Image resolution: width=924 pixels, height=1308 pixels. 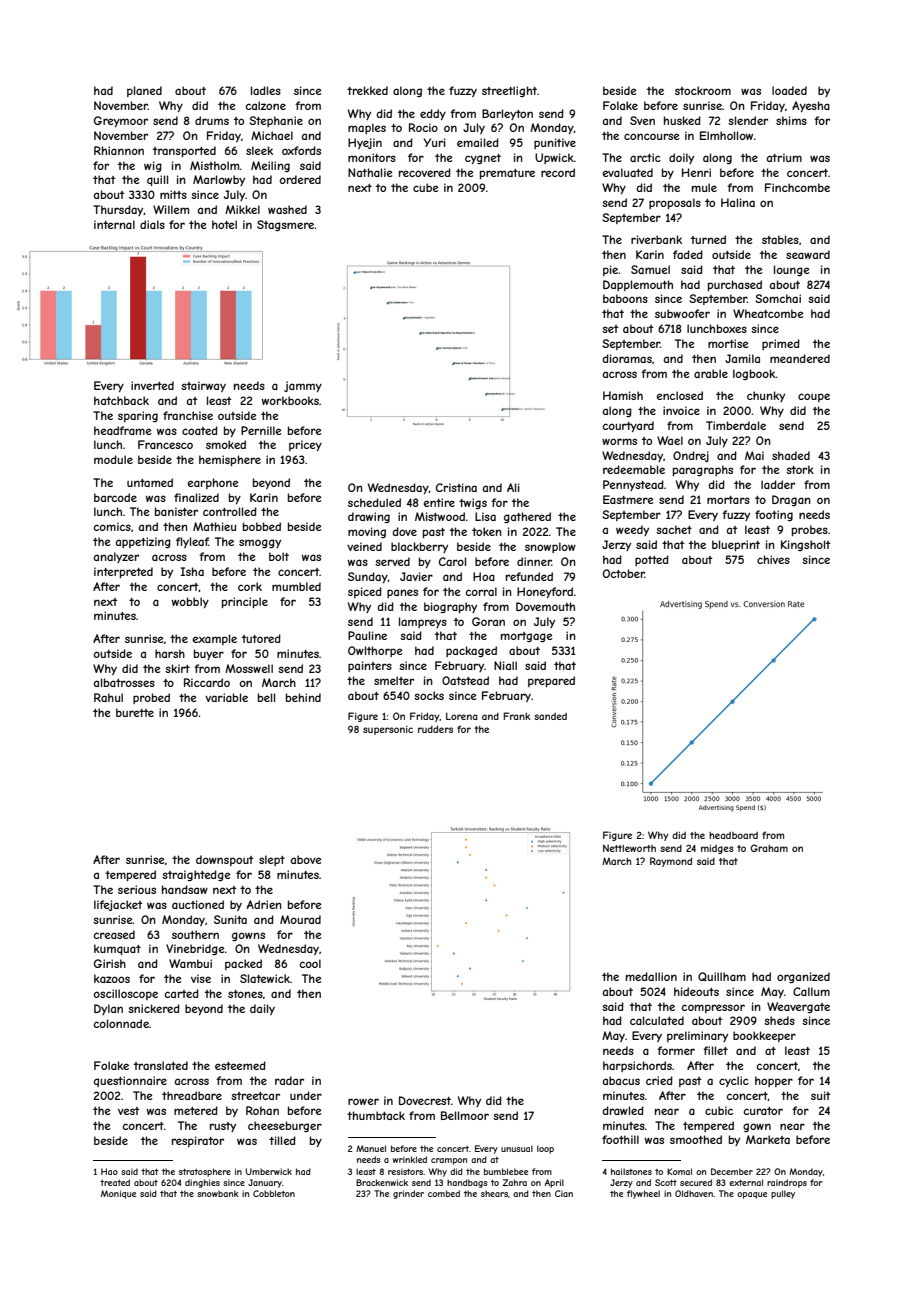 What do you see at coordinates (629, 848) in the document?
I see `Nettleworth` at bounding box center [629, 848].
